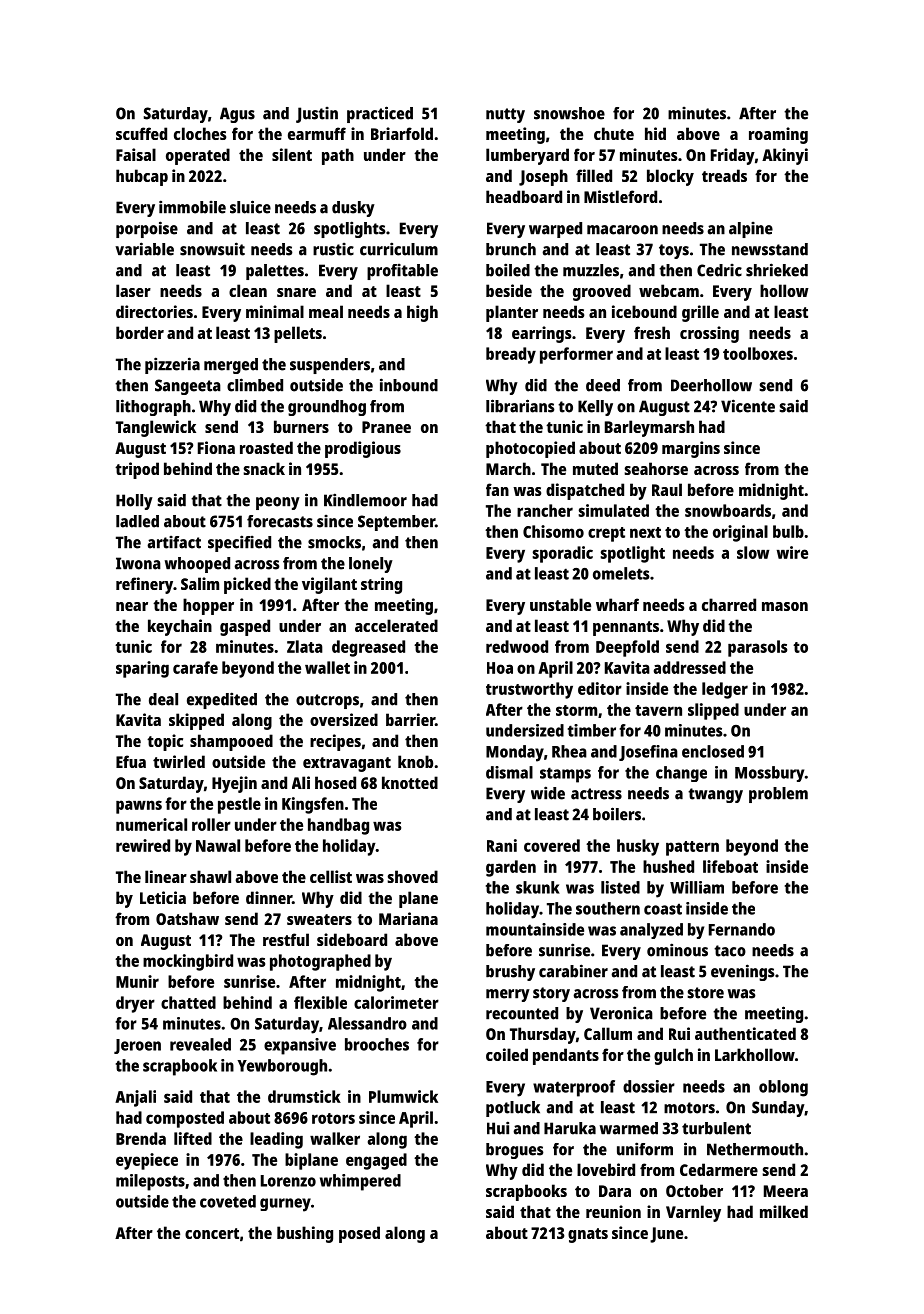 The image size is (924, 1314). I want to click on nutty, so click(505, 115).
